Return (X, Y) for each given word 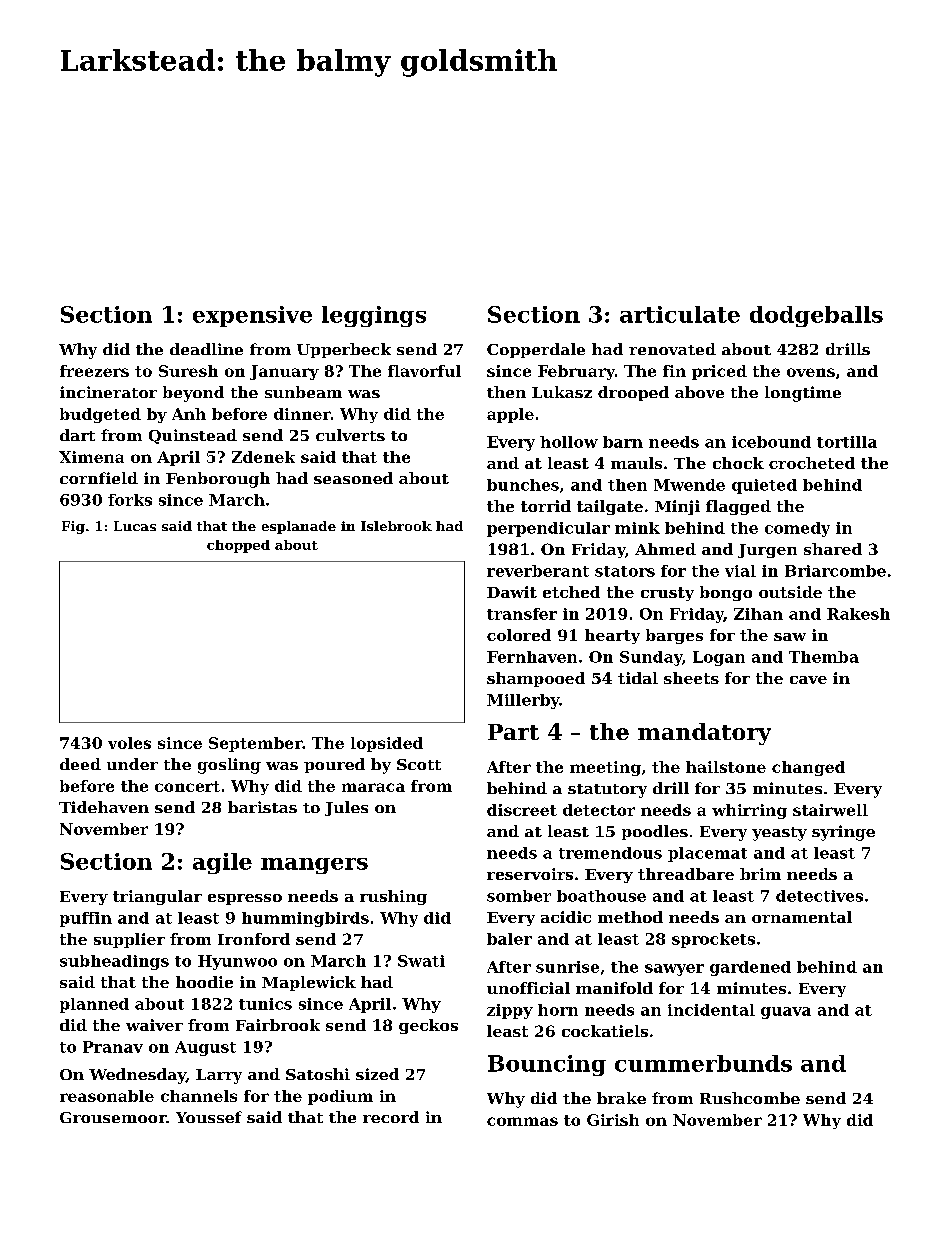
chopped (238, 546)
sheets (691, 678)
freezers (94, 371)
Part (513, 732)
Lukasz (562, 392)
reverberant (538, 571)
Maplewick (309, 983)
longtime (803, 394)
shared (833, 549)
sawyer (674, 970)
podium (340, 1097)
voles (129, 743)
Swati (421, 961)
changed (808, 768)
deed (80, 764)
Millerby (523, 701)
